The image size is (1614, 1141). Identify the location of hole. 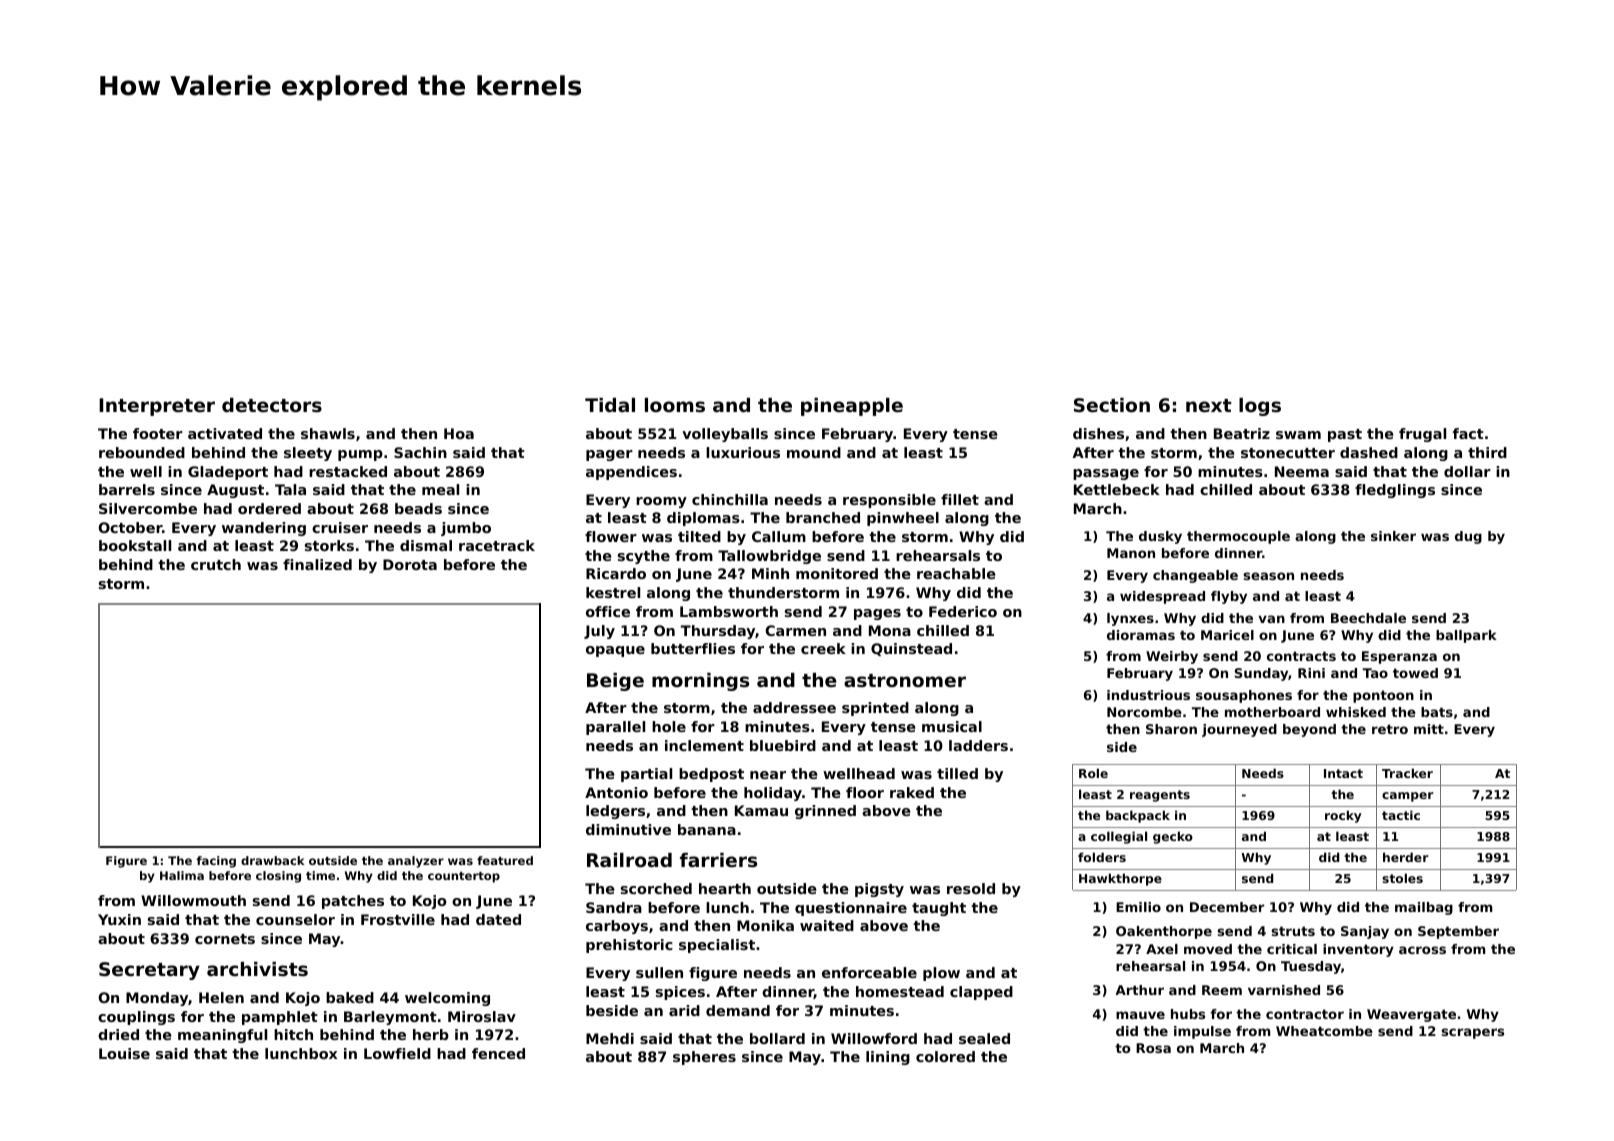
(669, 726).
